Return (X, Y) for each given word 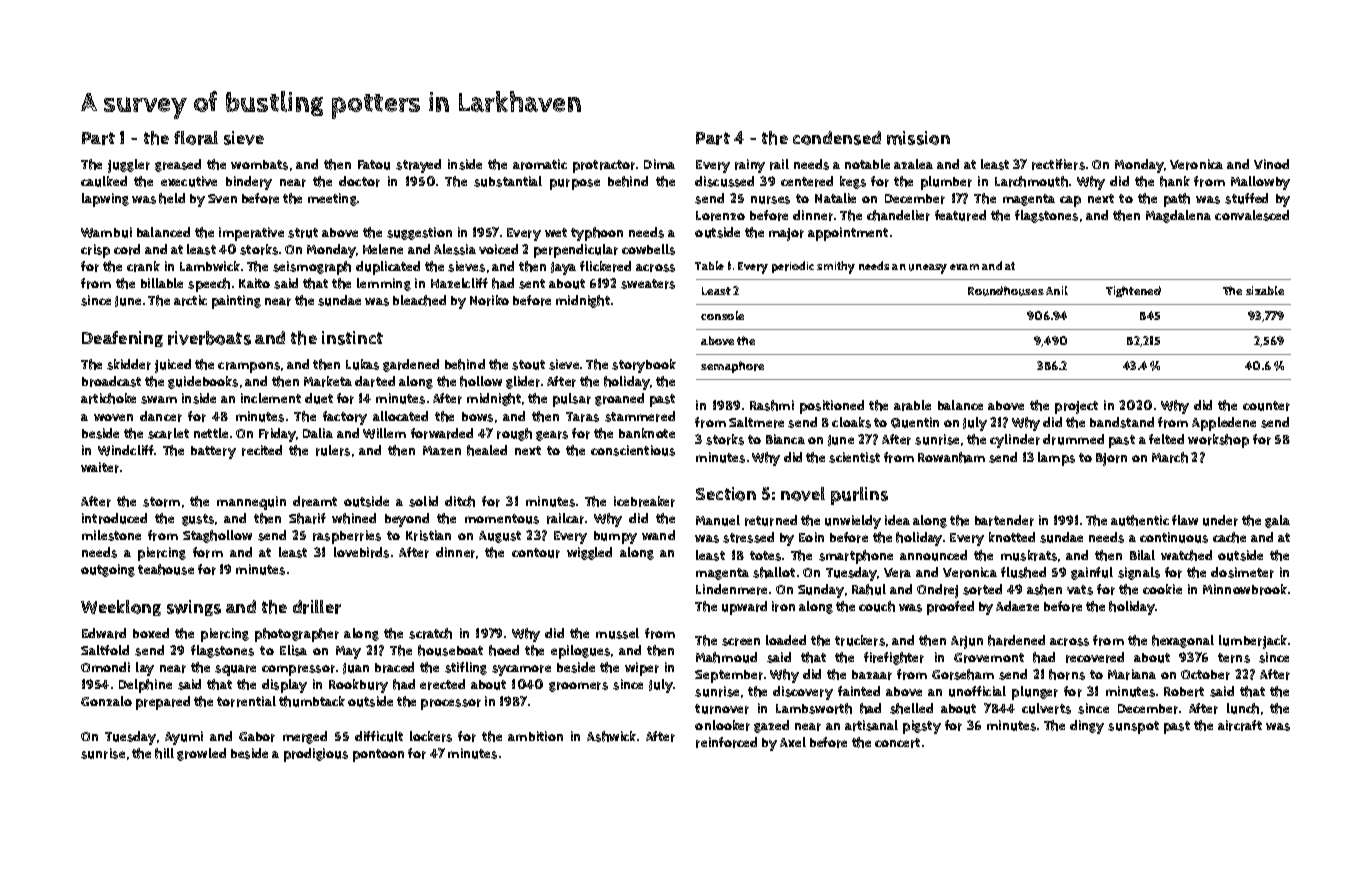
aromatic (540, 164)
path (1177, 200)
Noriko (489, 300)
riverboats (209, 338)
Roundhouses (1006, 291)
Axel (793, 742)
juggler (129, 166)
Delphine (145, 686)
